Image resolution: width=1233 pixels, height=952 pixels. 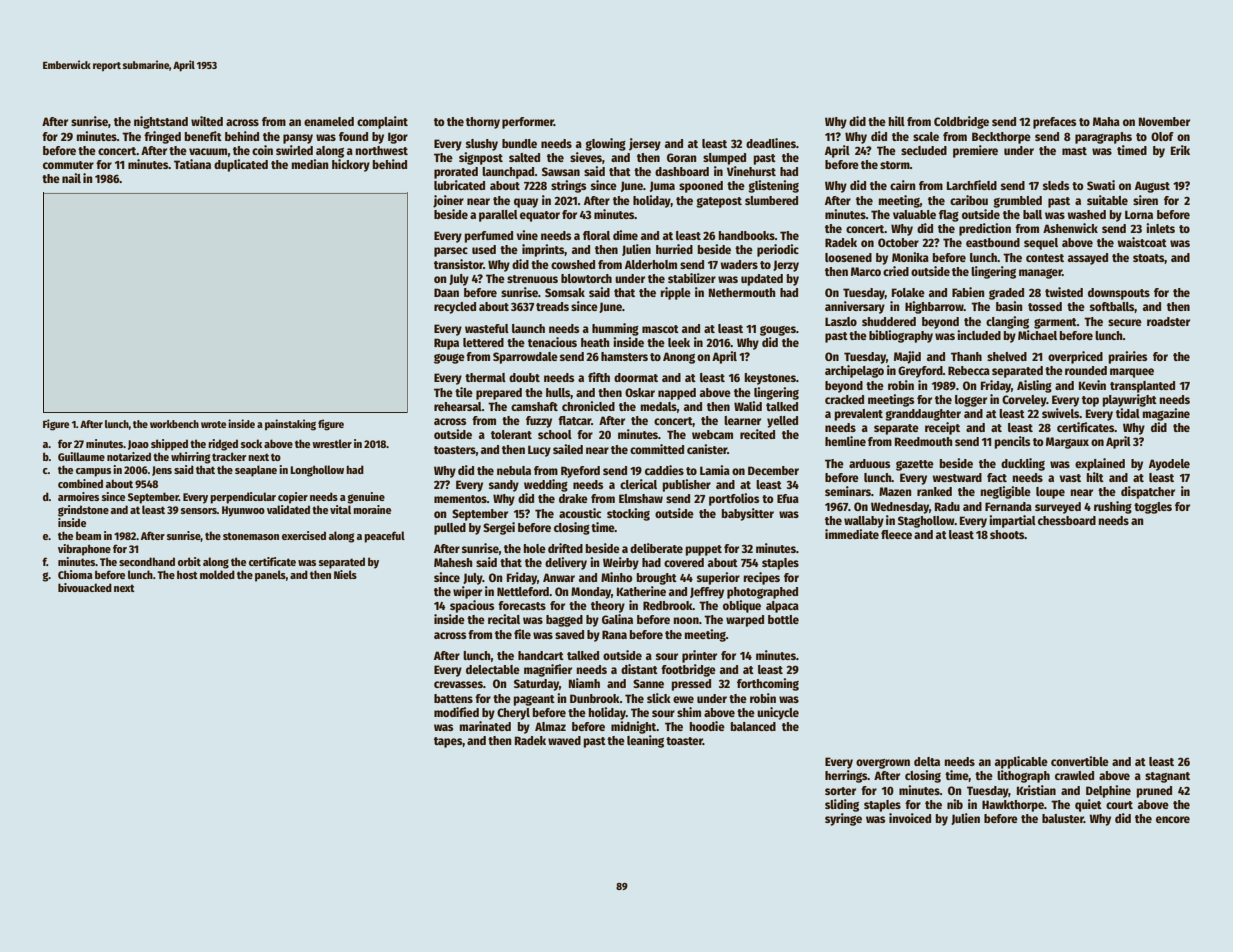 I want to click on performer, so click(x=528, y=123).
